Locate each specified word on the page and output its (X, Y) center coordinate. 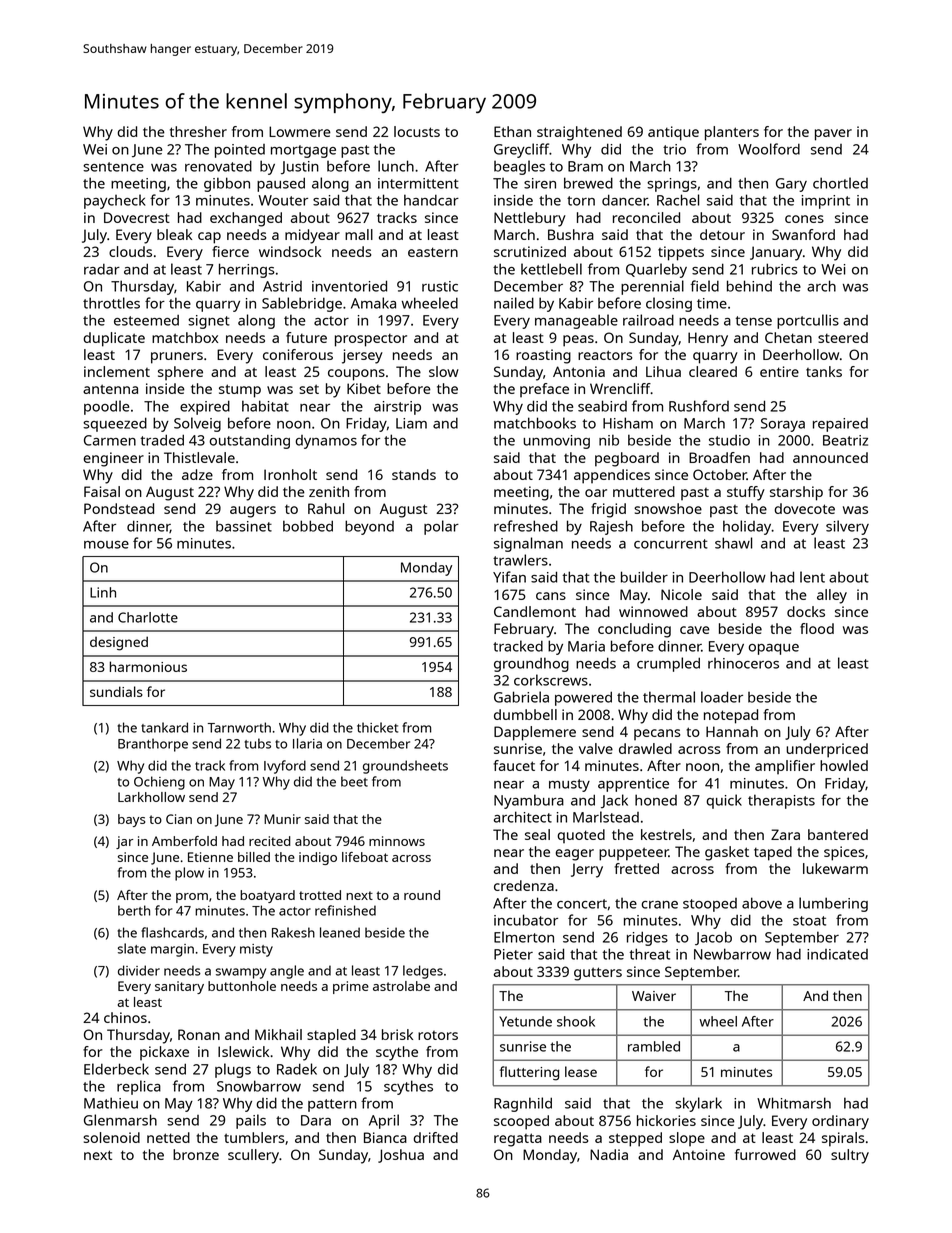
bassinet (244, 526)
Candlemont (535, 611)
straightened (579, 133)
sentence (113, 167)
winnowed (653, 611)
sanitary (179, 987)
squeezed (115, 424)
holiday (747, 527)
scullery (253, 1156)
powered (583, 698)
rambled (654, 1046)
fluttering (529, 1073)
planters (732, 133)
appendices (612, 476)
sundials (116, 691)
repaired (840, 425)
